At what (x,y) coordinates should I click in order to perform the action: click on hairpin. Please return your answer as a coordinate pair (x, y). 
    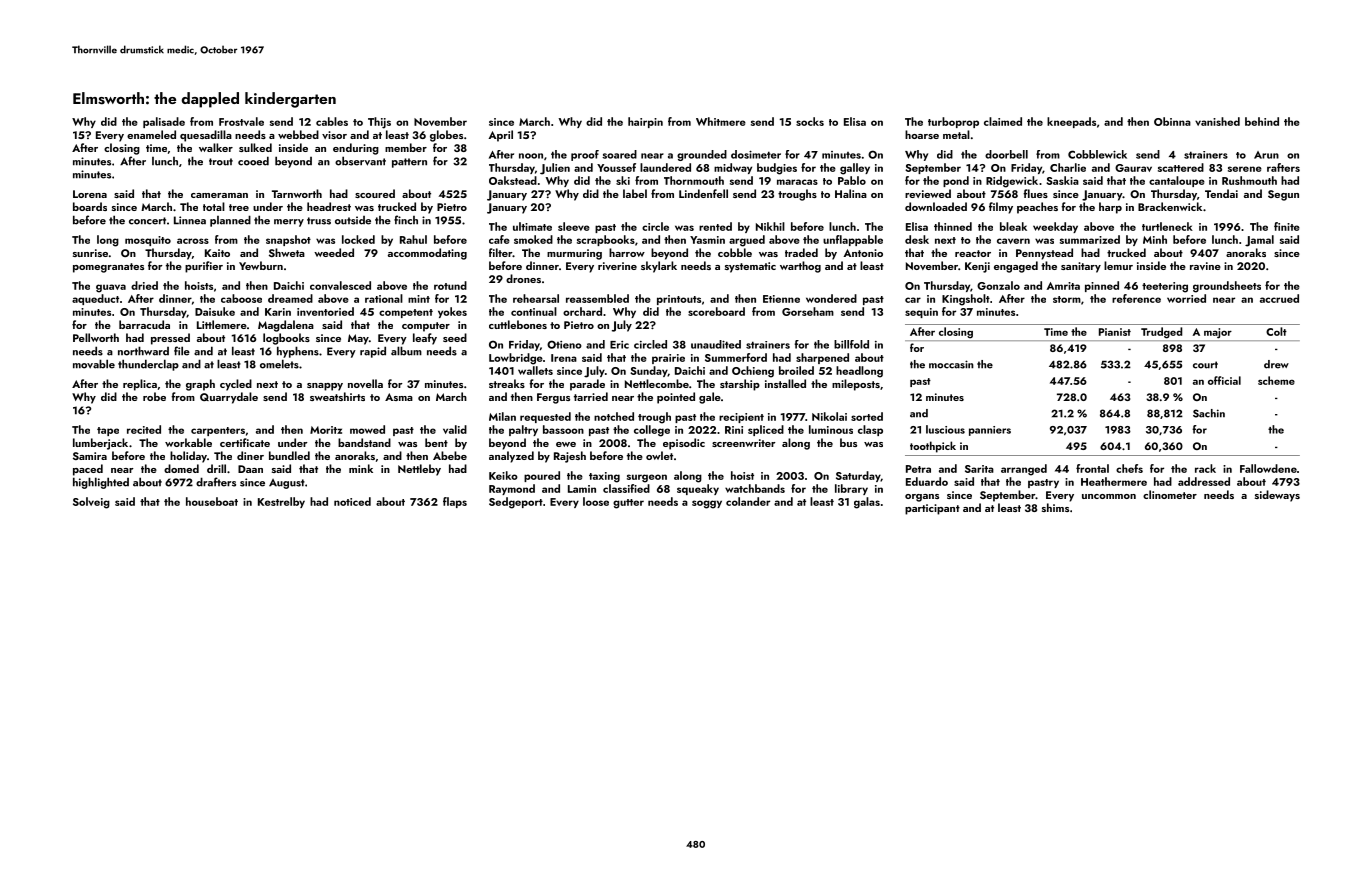
    Looking at the image, I should click on (645, 122).
